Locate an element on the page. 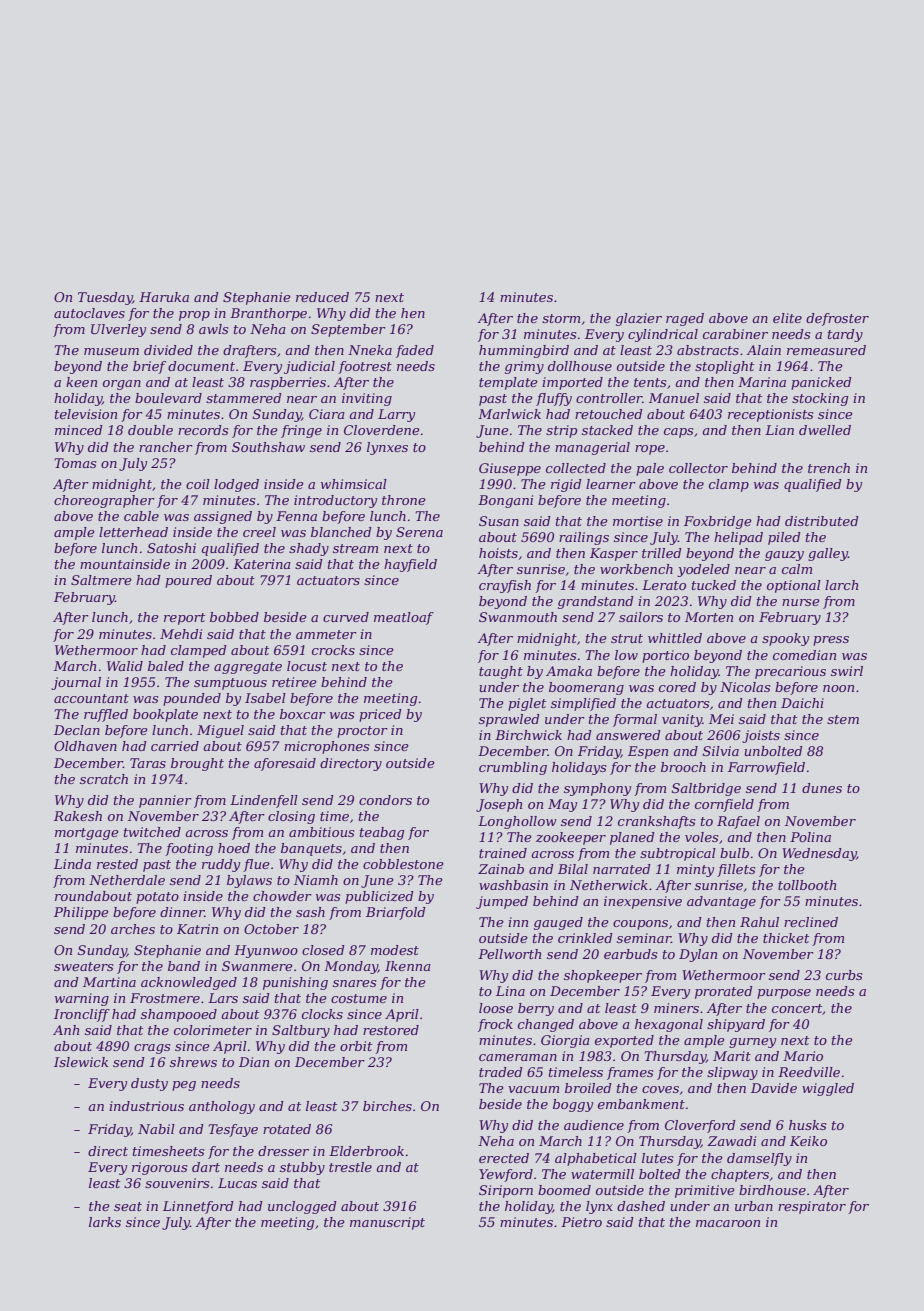 This document has height=1311, width=924. portico is located at coordinates (665, 656).
